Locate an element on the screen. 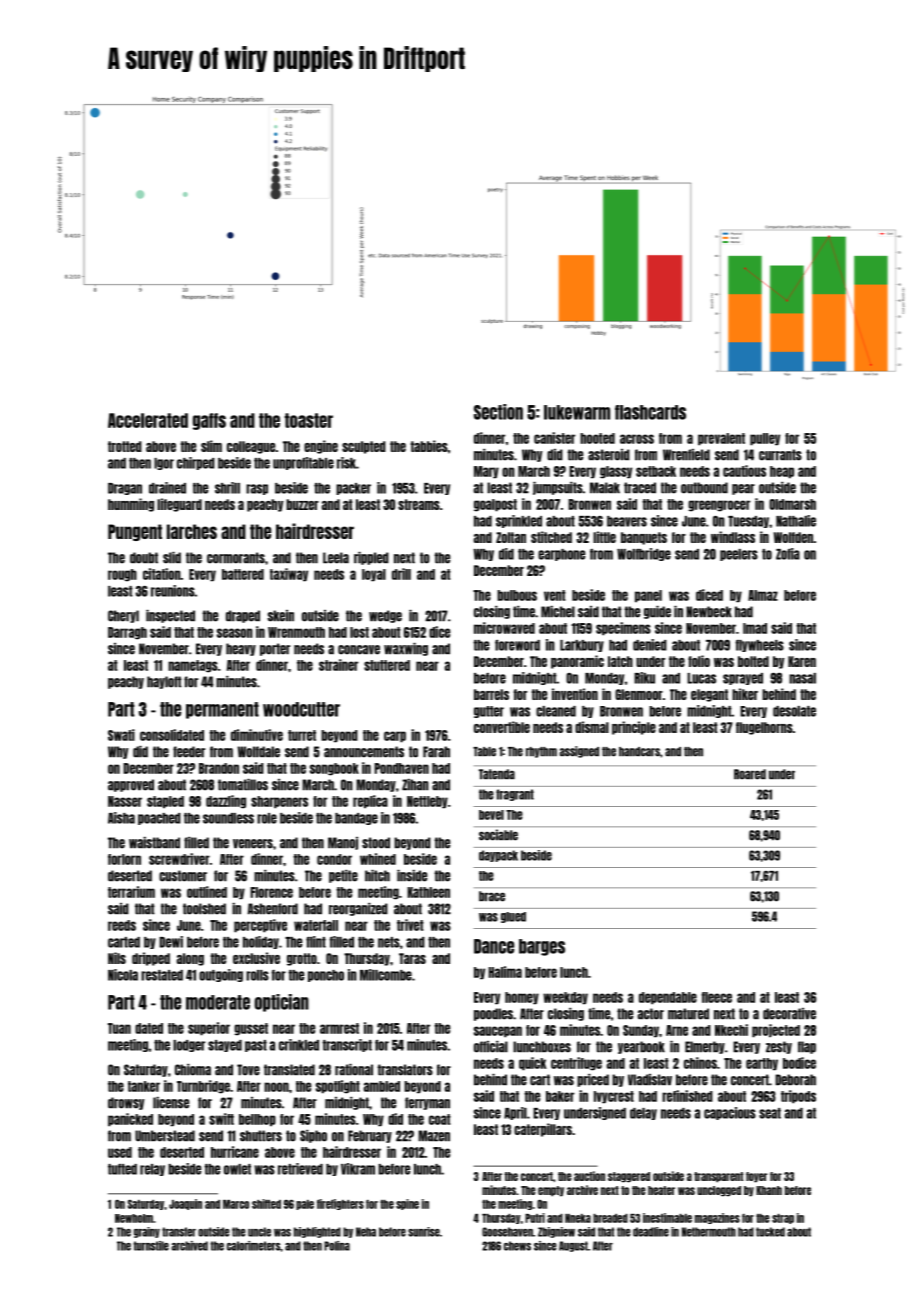 This screenshot has height=1308, width=924. flashcards is located at coordinates (650, 412).
